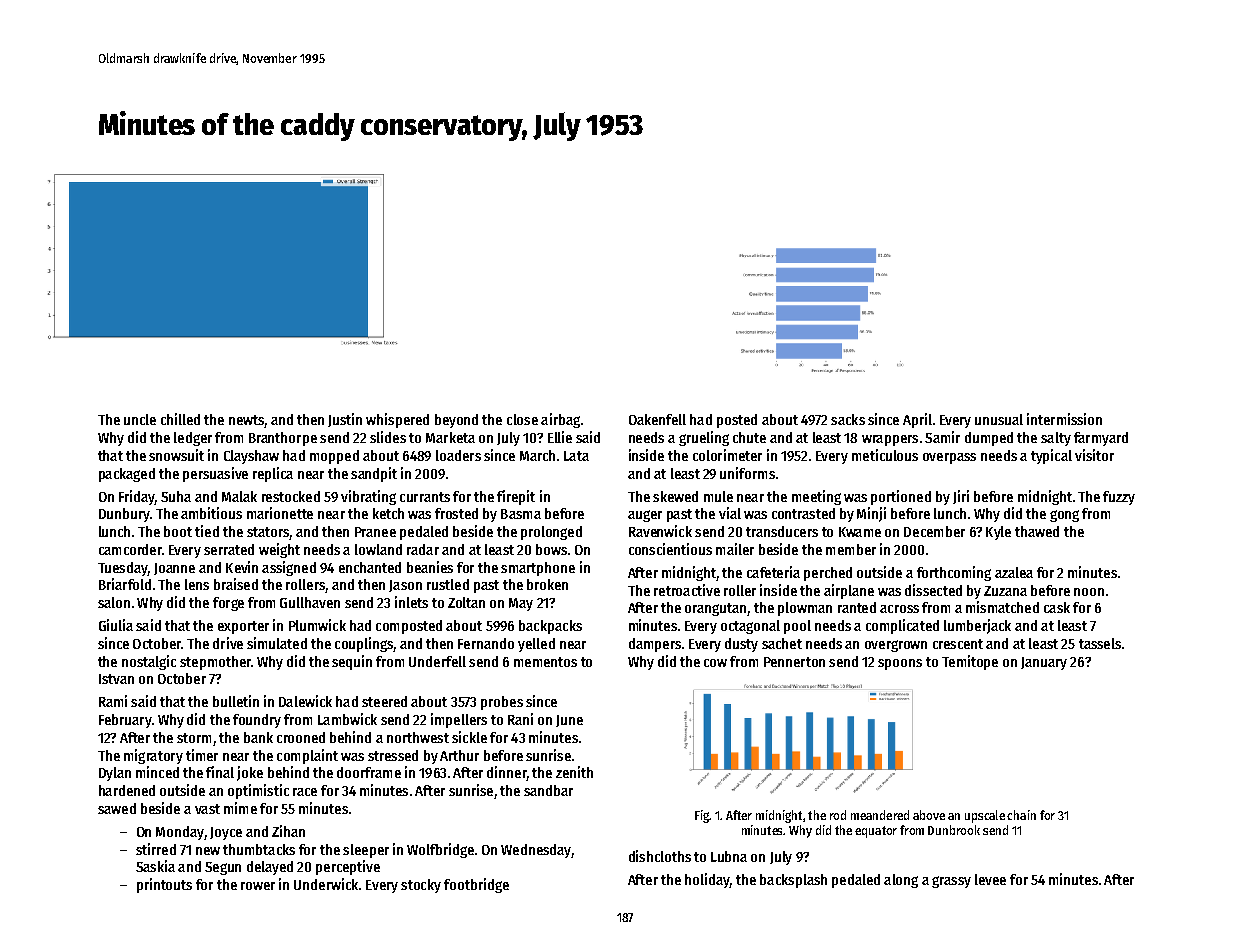  Describe the element at coordinates (902, 626) in the screenshot. I see `complicated` at that location.
